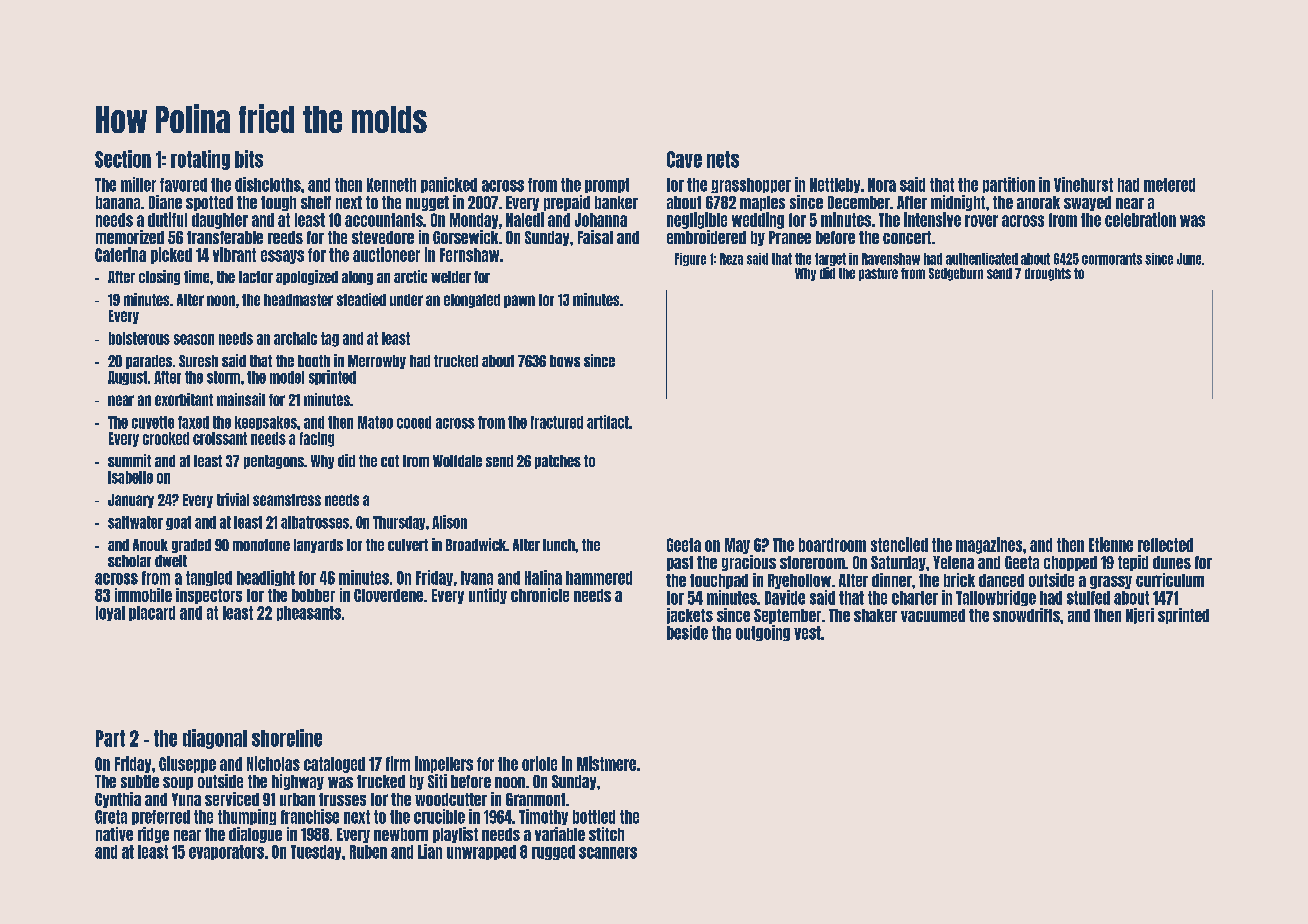  Describe the element at coordinates (110, 613) in the screenshot. I see `loyal` at that location.
